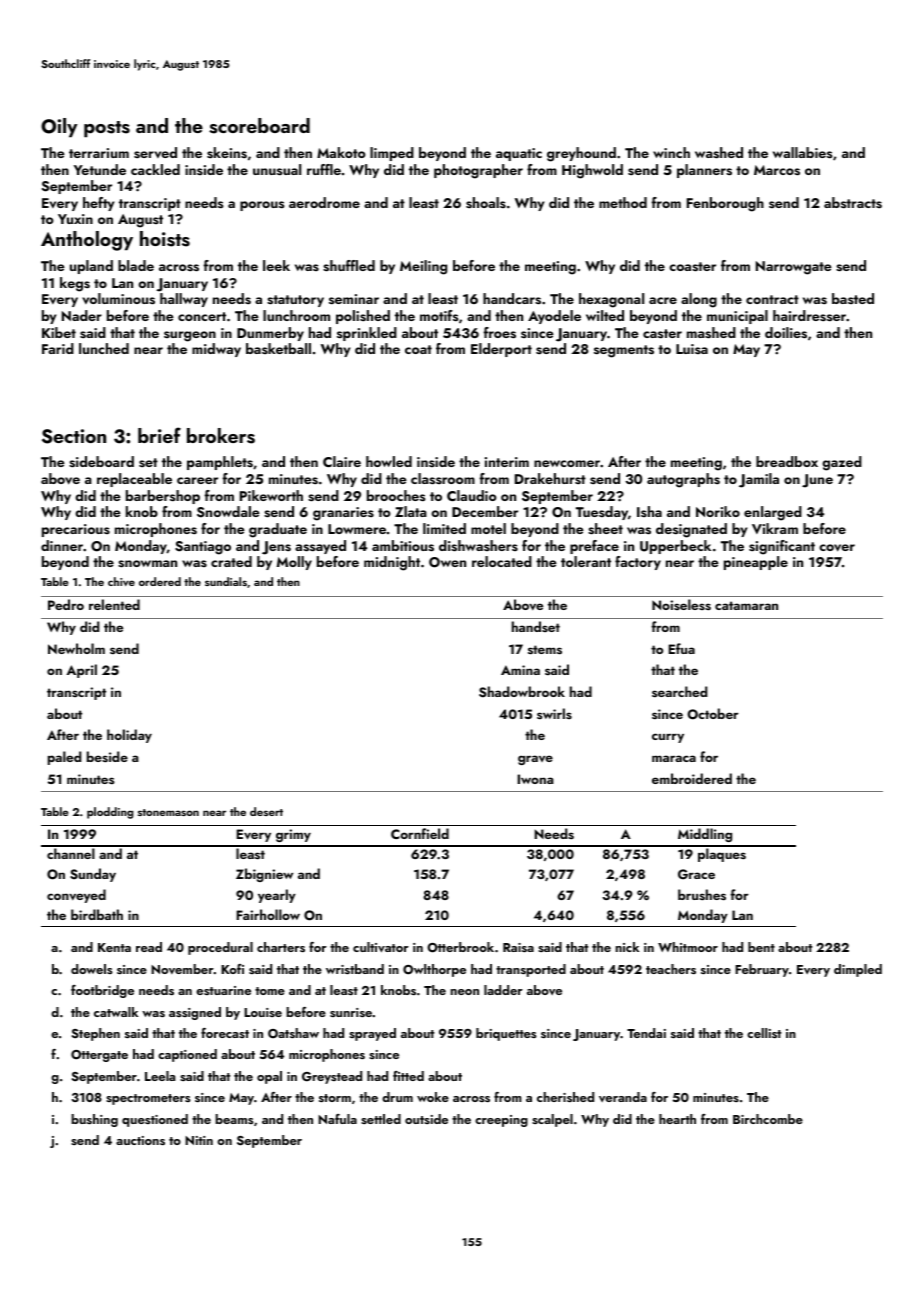  I want to click on wallabies, so click(802, 152).
